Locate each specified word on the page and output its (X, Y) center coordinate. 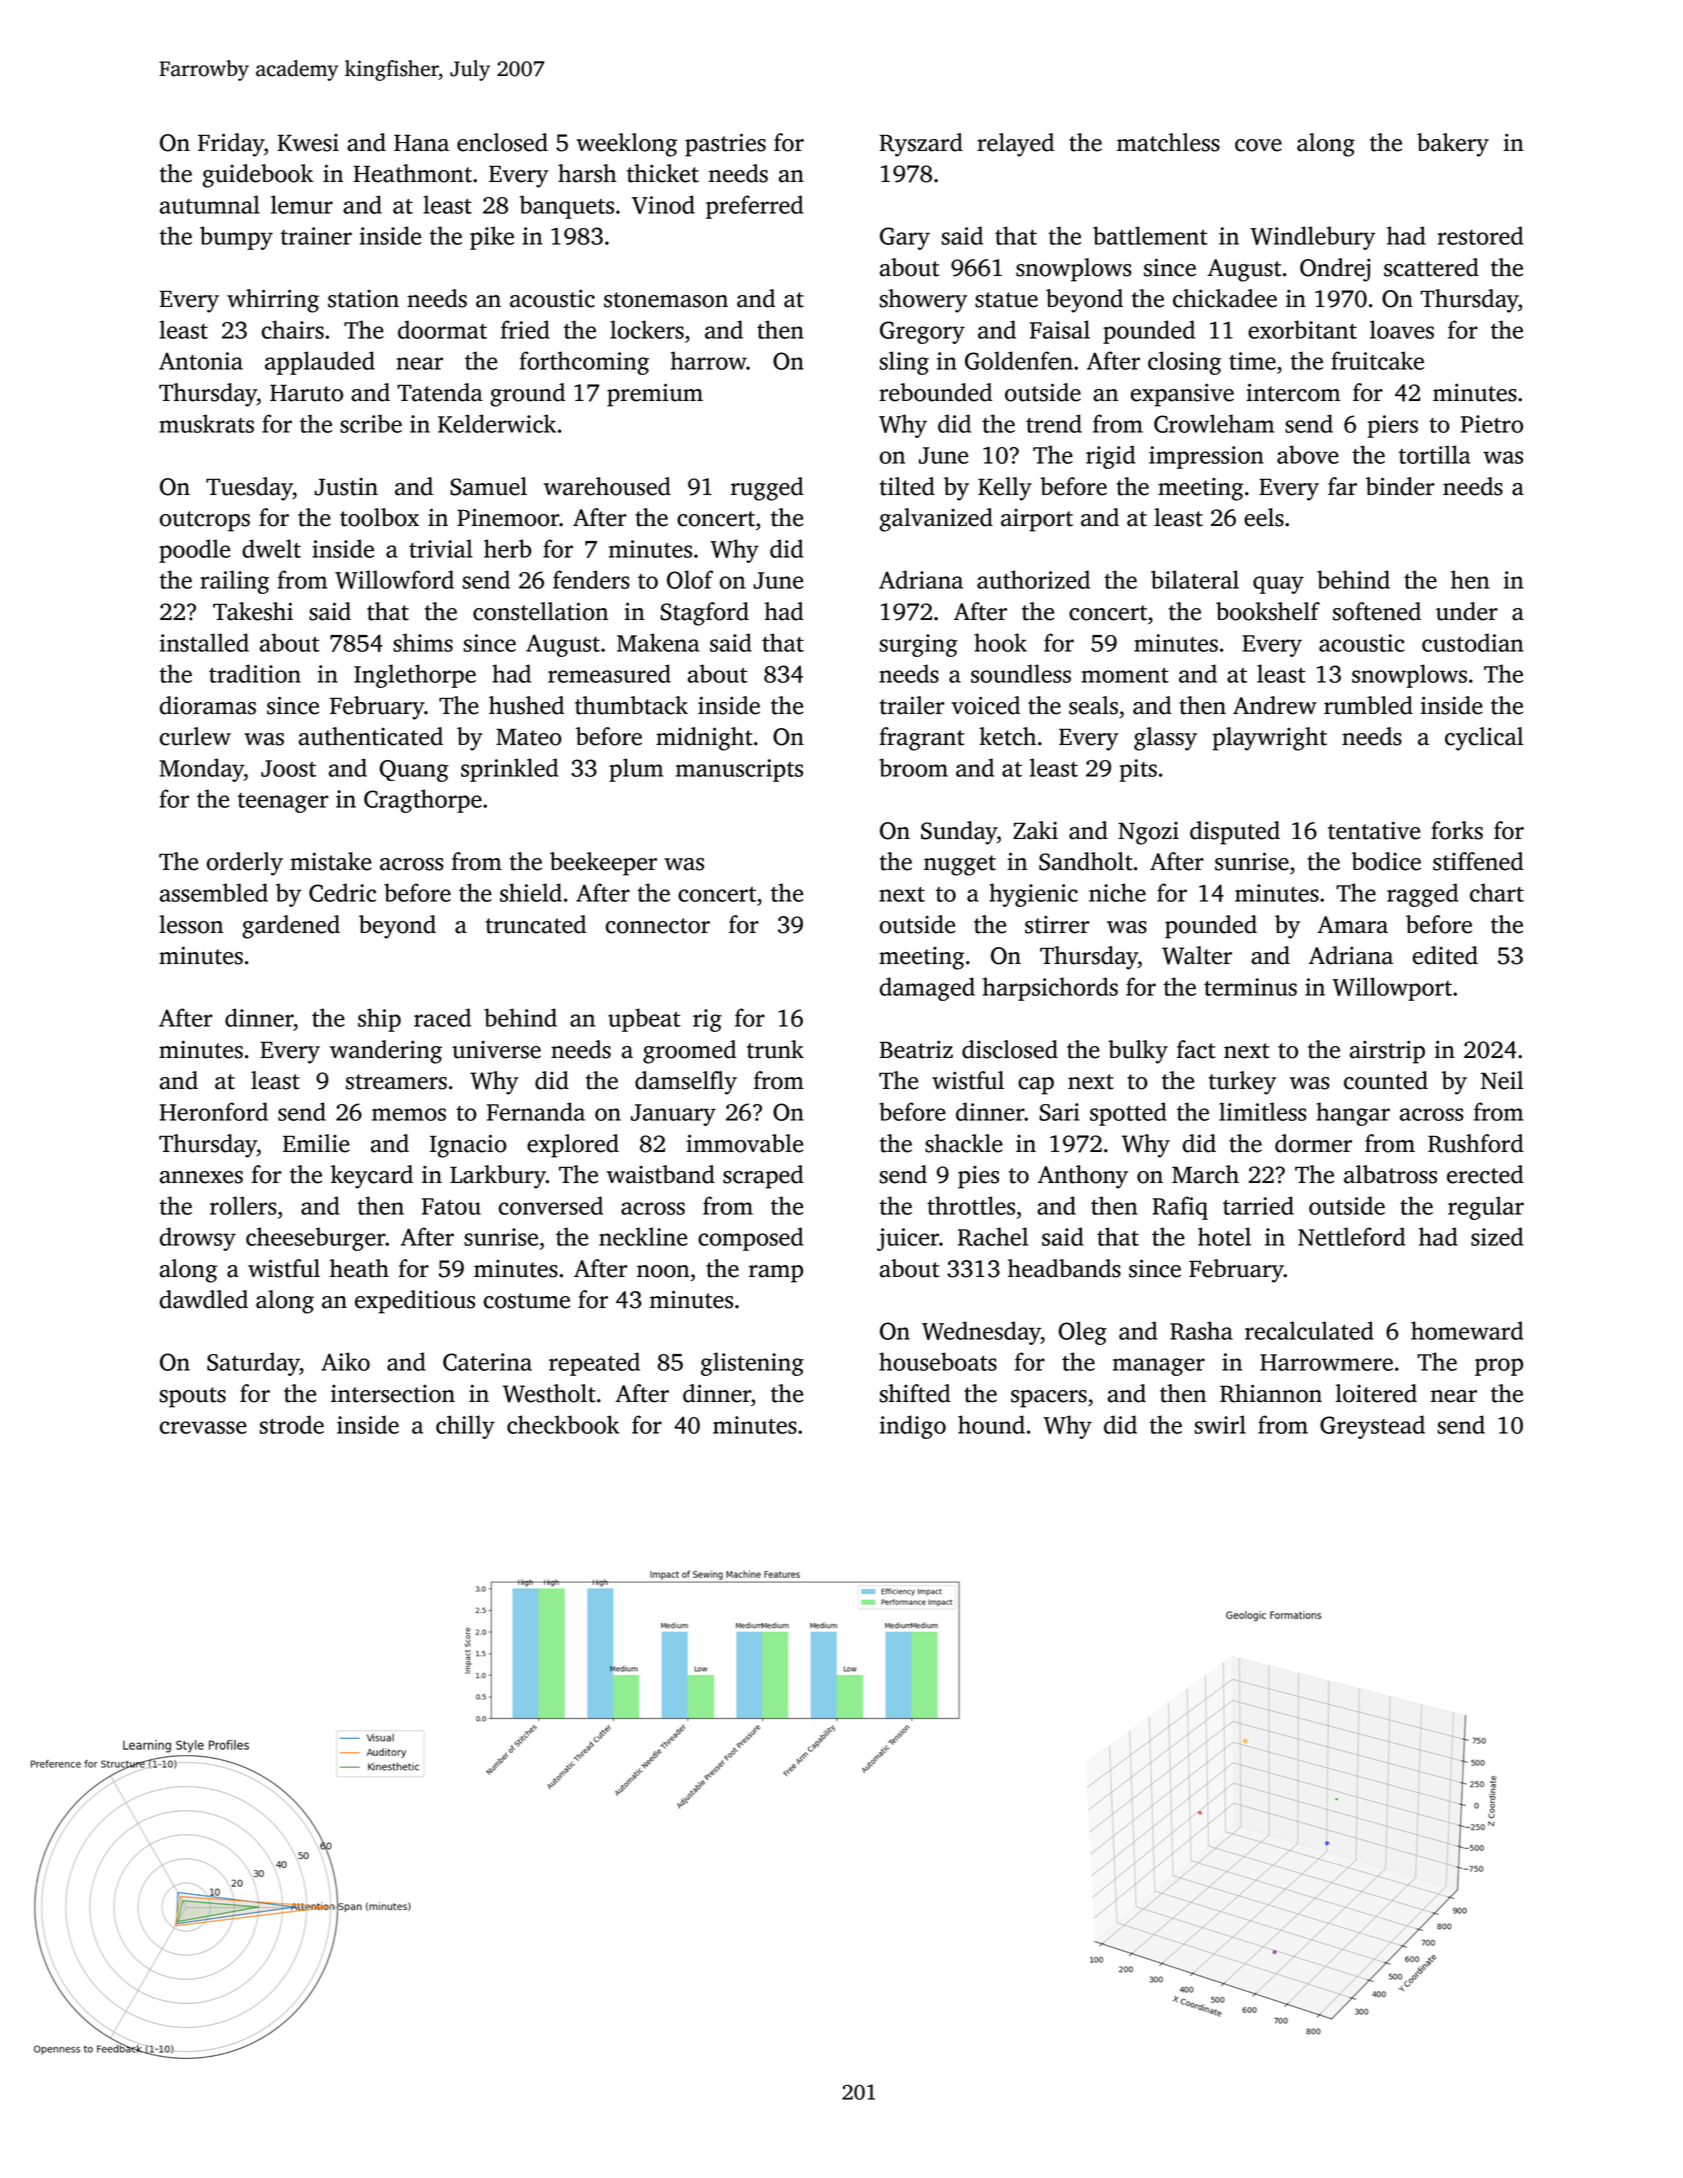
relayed (1015, 145)
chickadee (1225, 298)
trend (1054, 423)
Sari (1059, 1112)
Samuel (488, 486)
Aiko (345, 1361)
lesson (191, 924)
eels (1264, 517)
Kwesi (308, 143)
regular (1486, 1208)
